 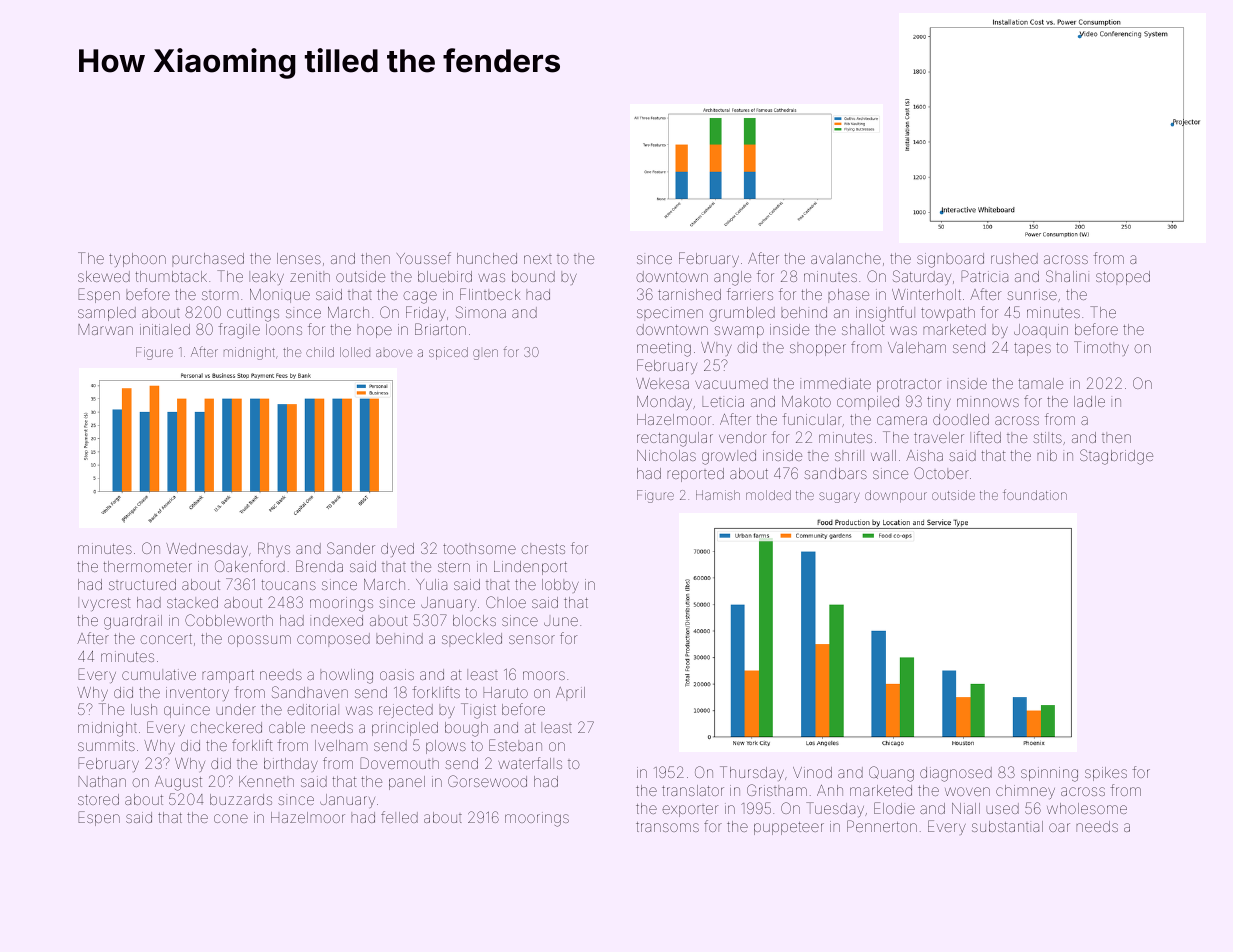 I want to click on stacked, so click(x=192, y=602).
